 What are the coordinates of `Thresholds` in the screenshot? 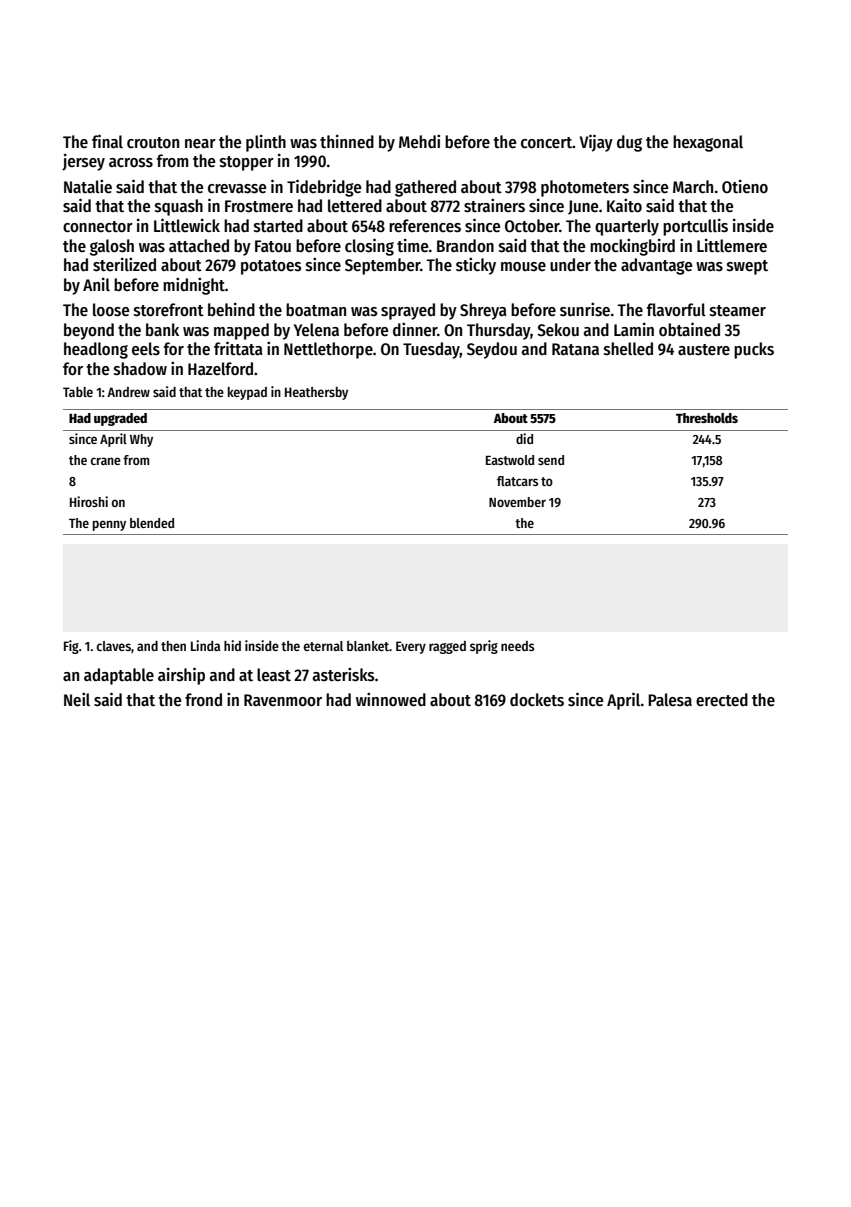 It's located at (707, 418).
